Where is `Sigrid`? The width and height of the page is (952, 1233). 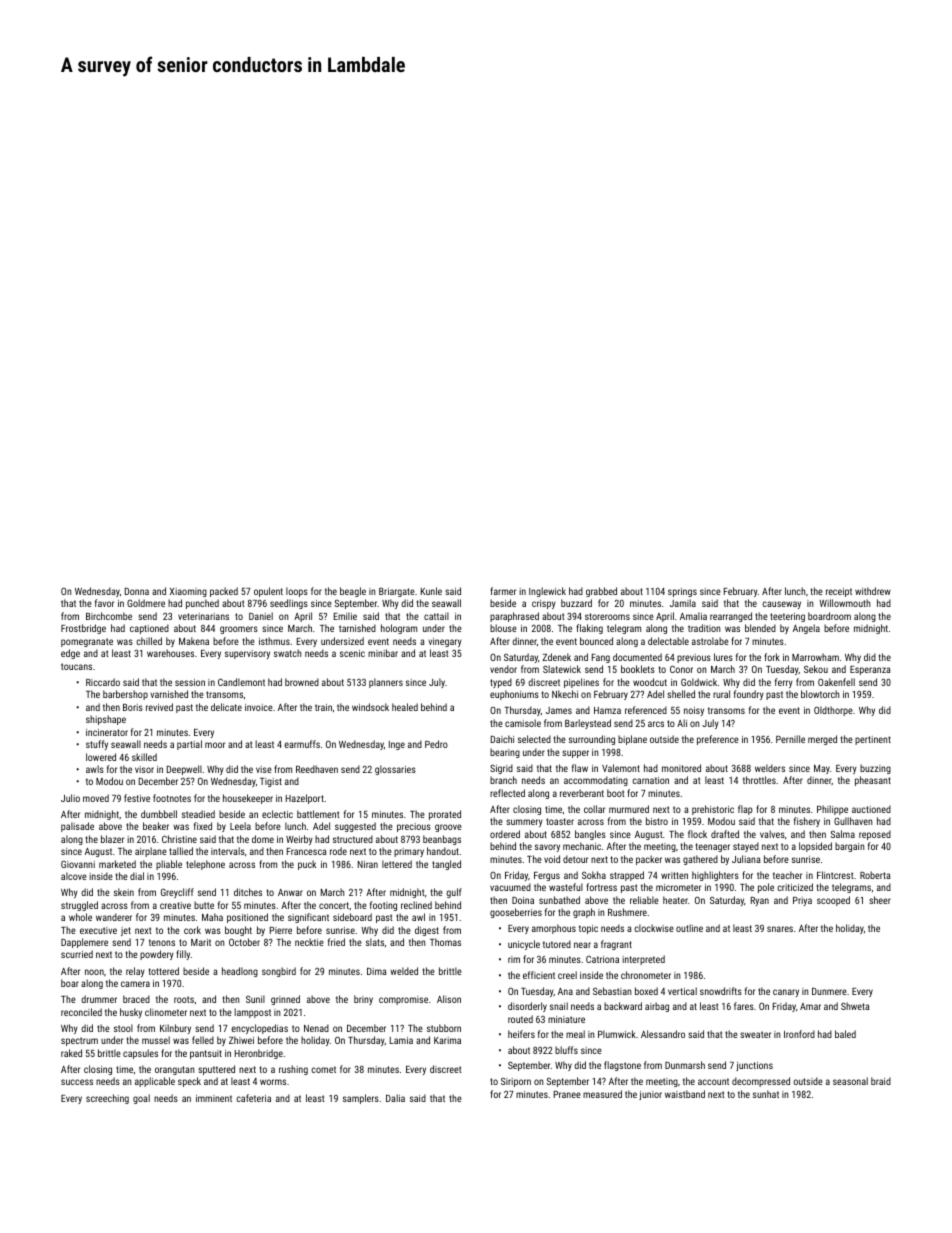 Sigrid is located at coordinates (501, 769).
